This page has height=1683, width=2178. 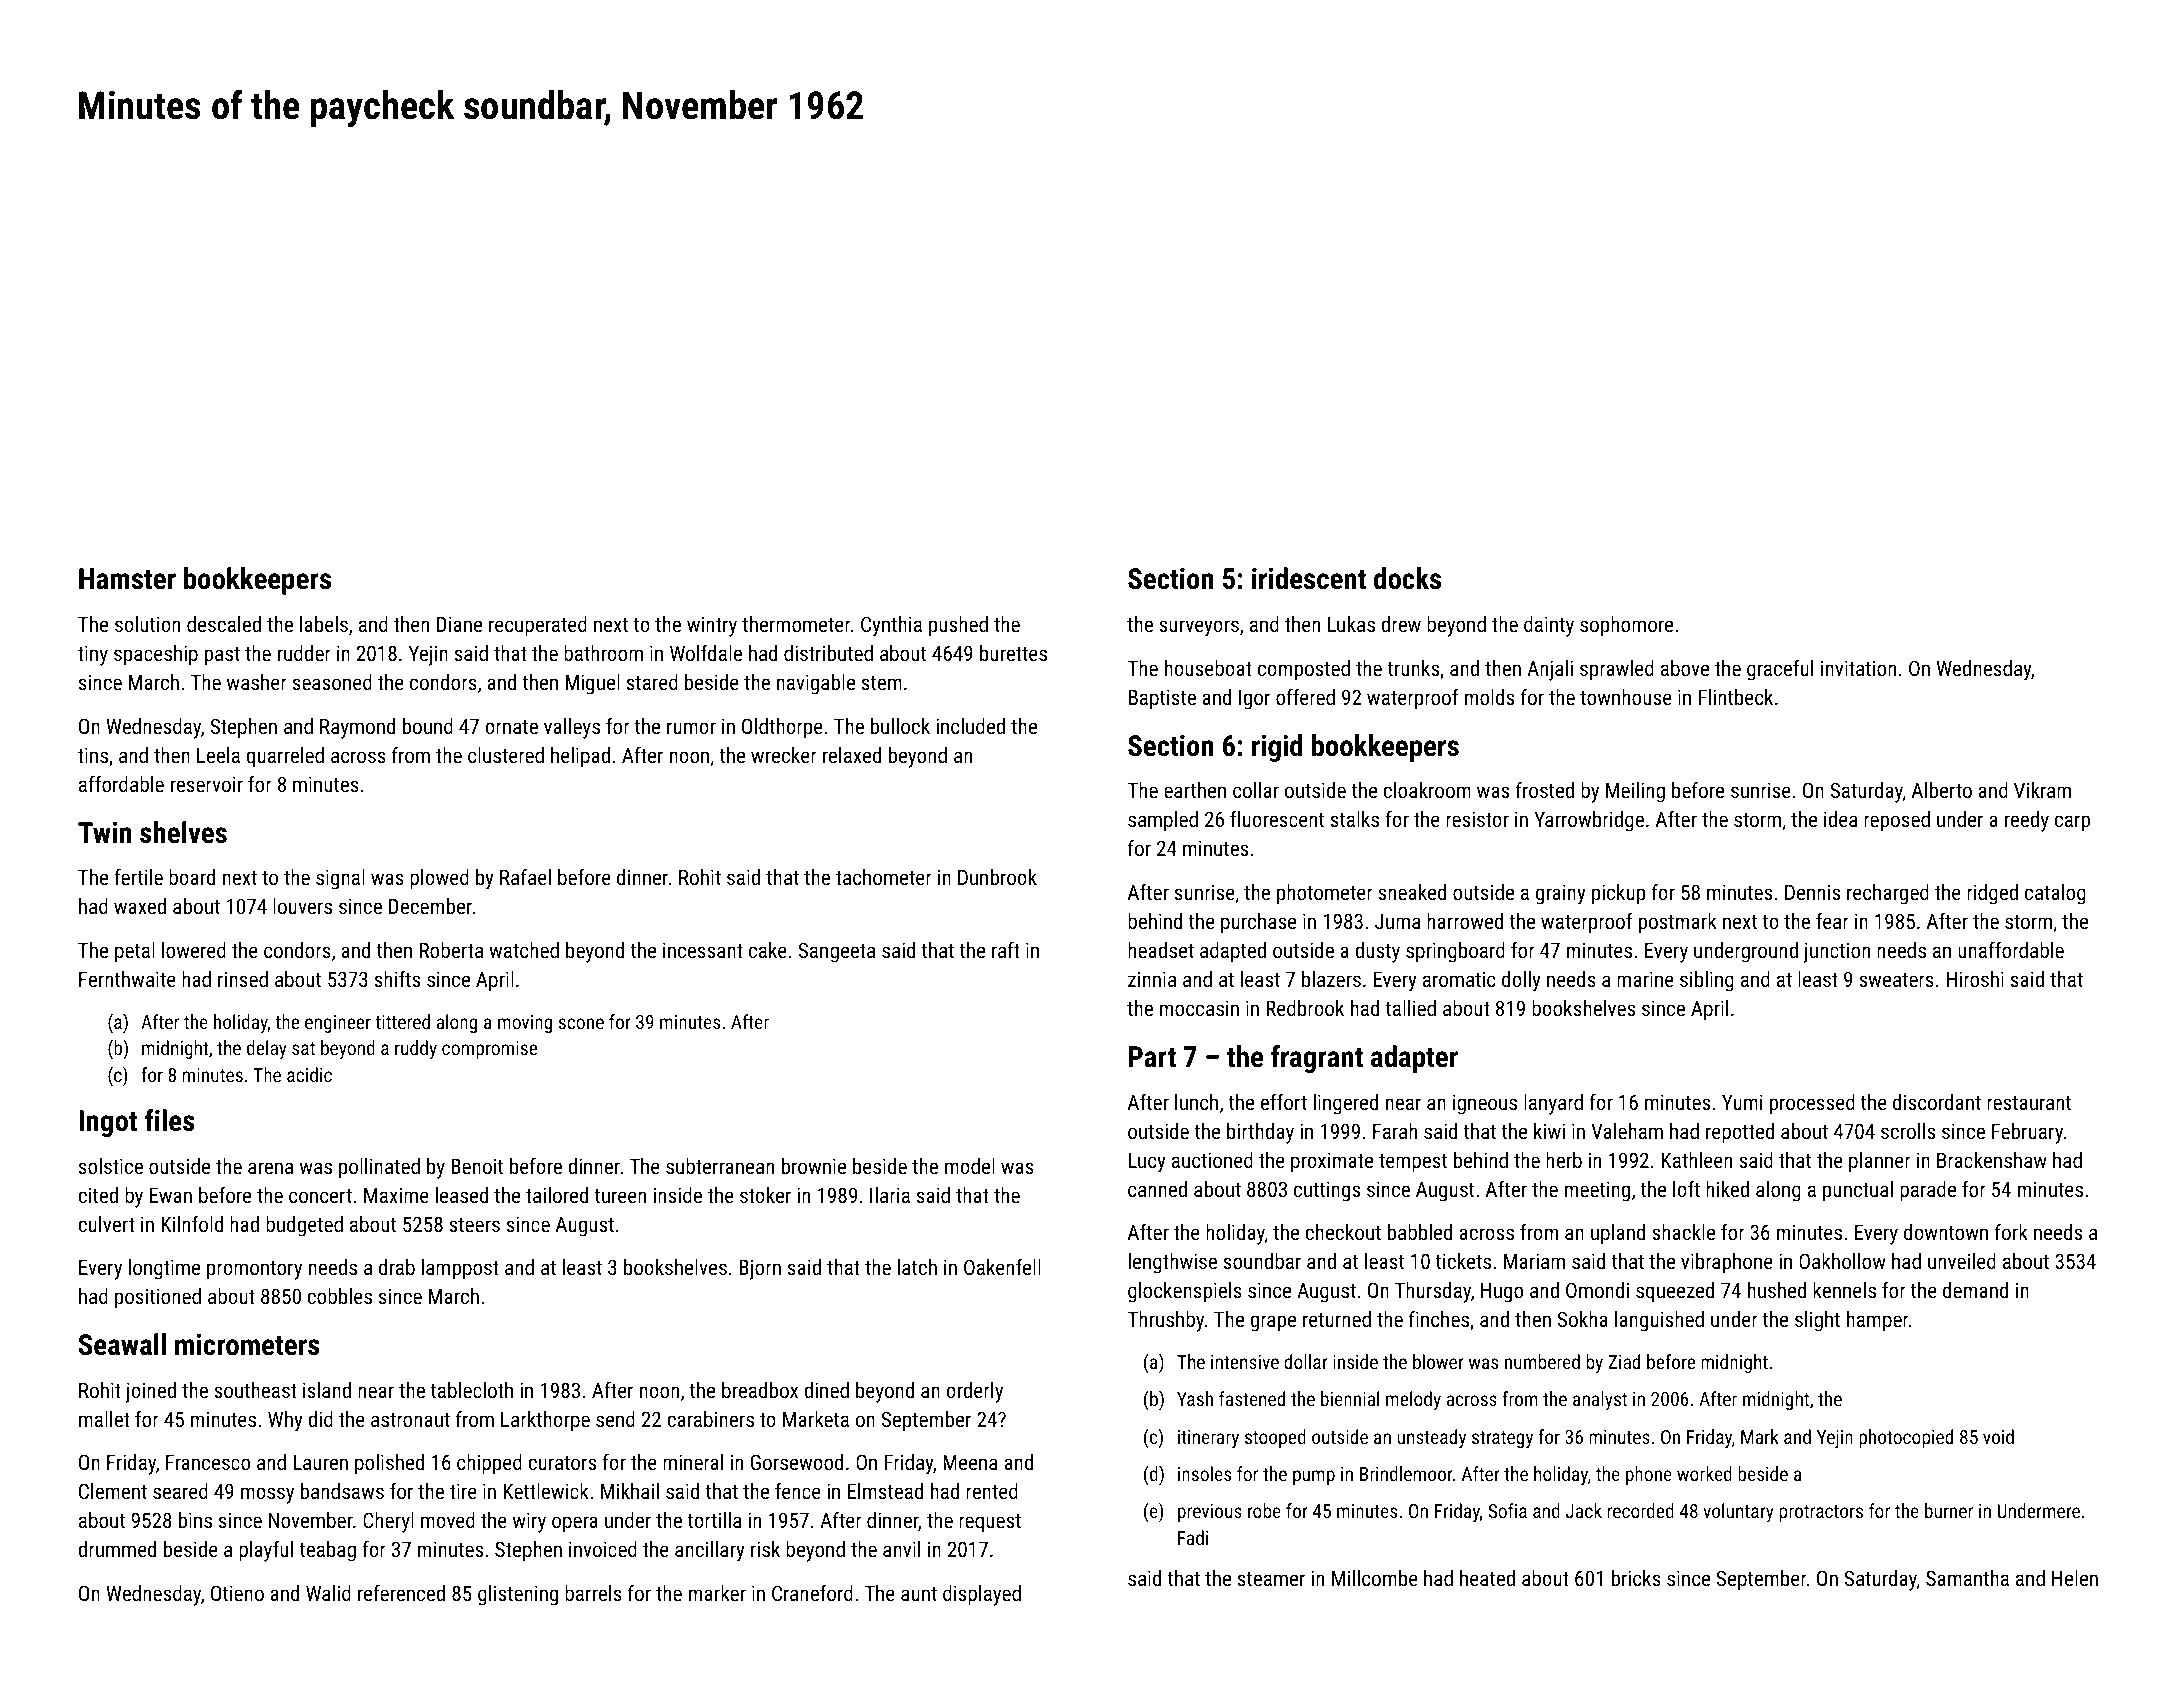 I want to click on composted, so click(x=1304, y=670).
